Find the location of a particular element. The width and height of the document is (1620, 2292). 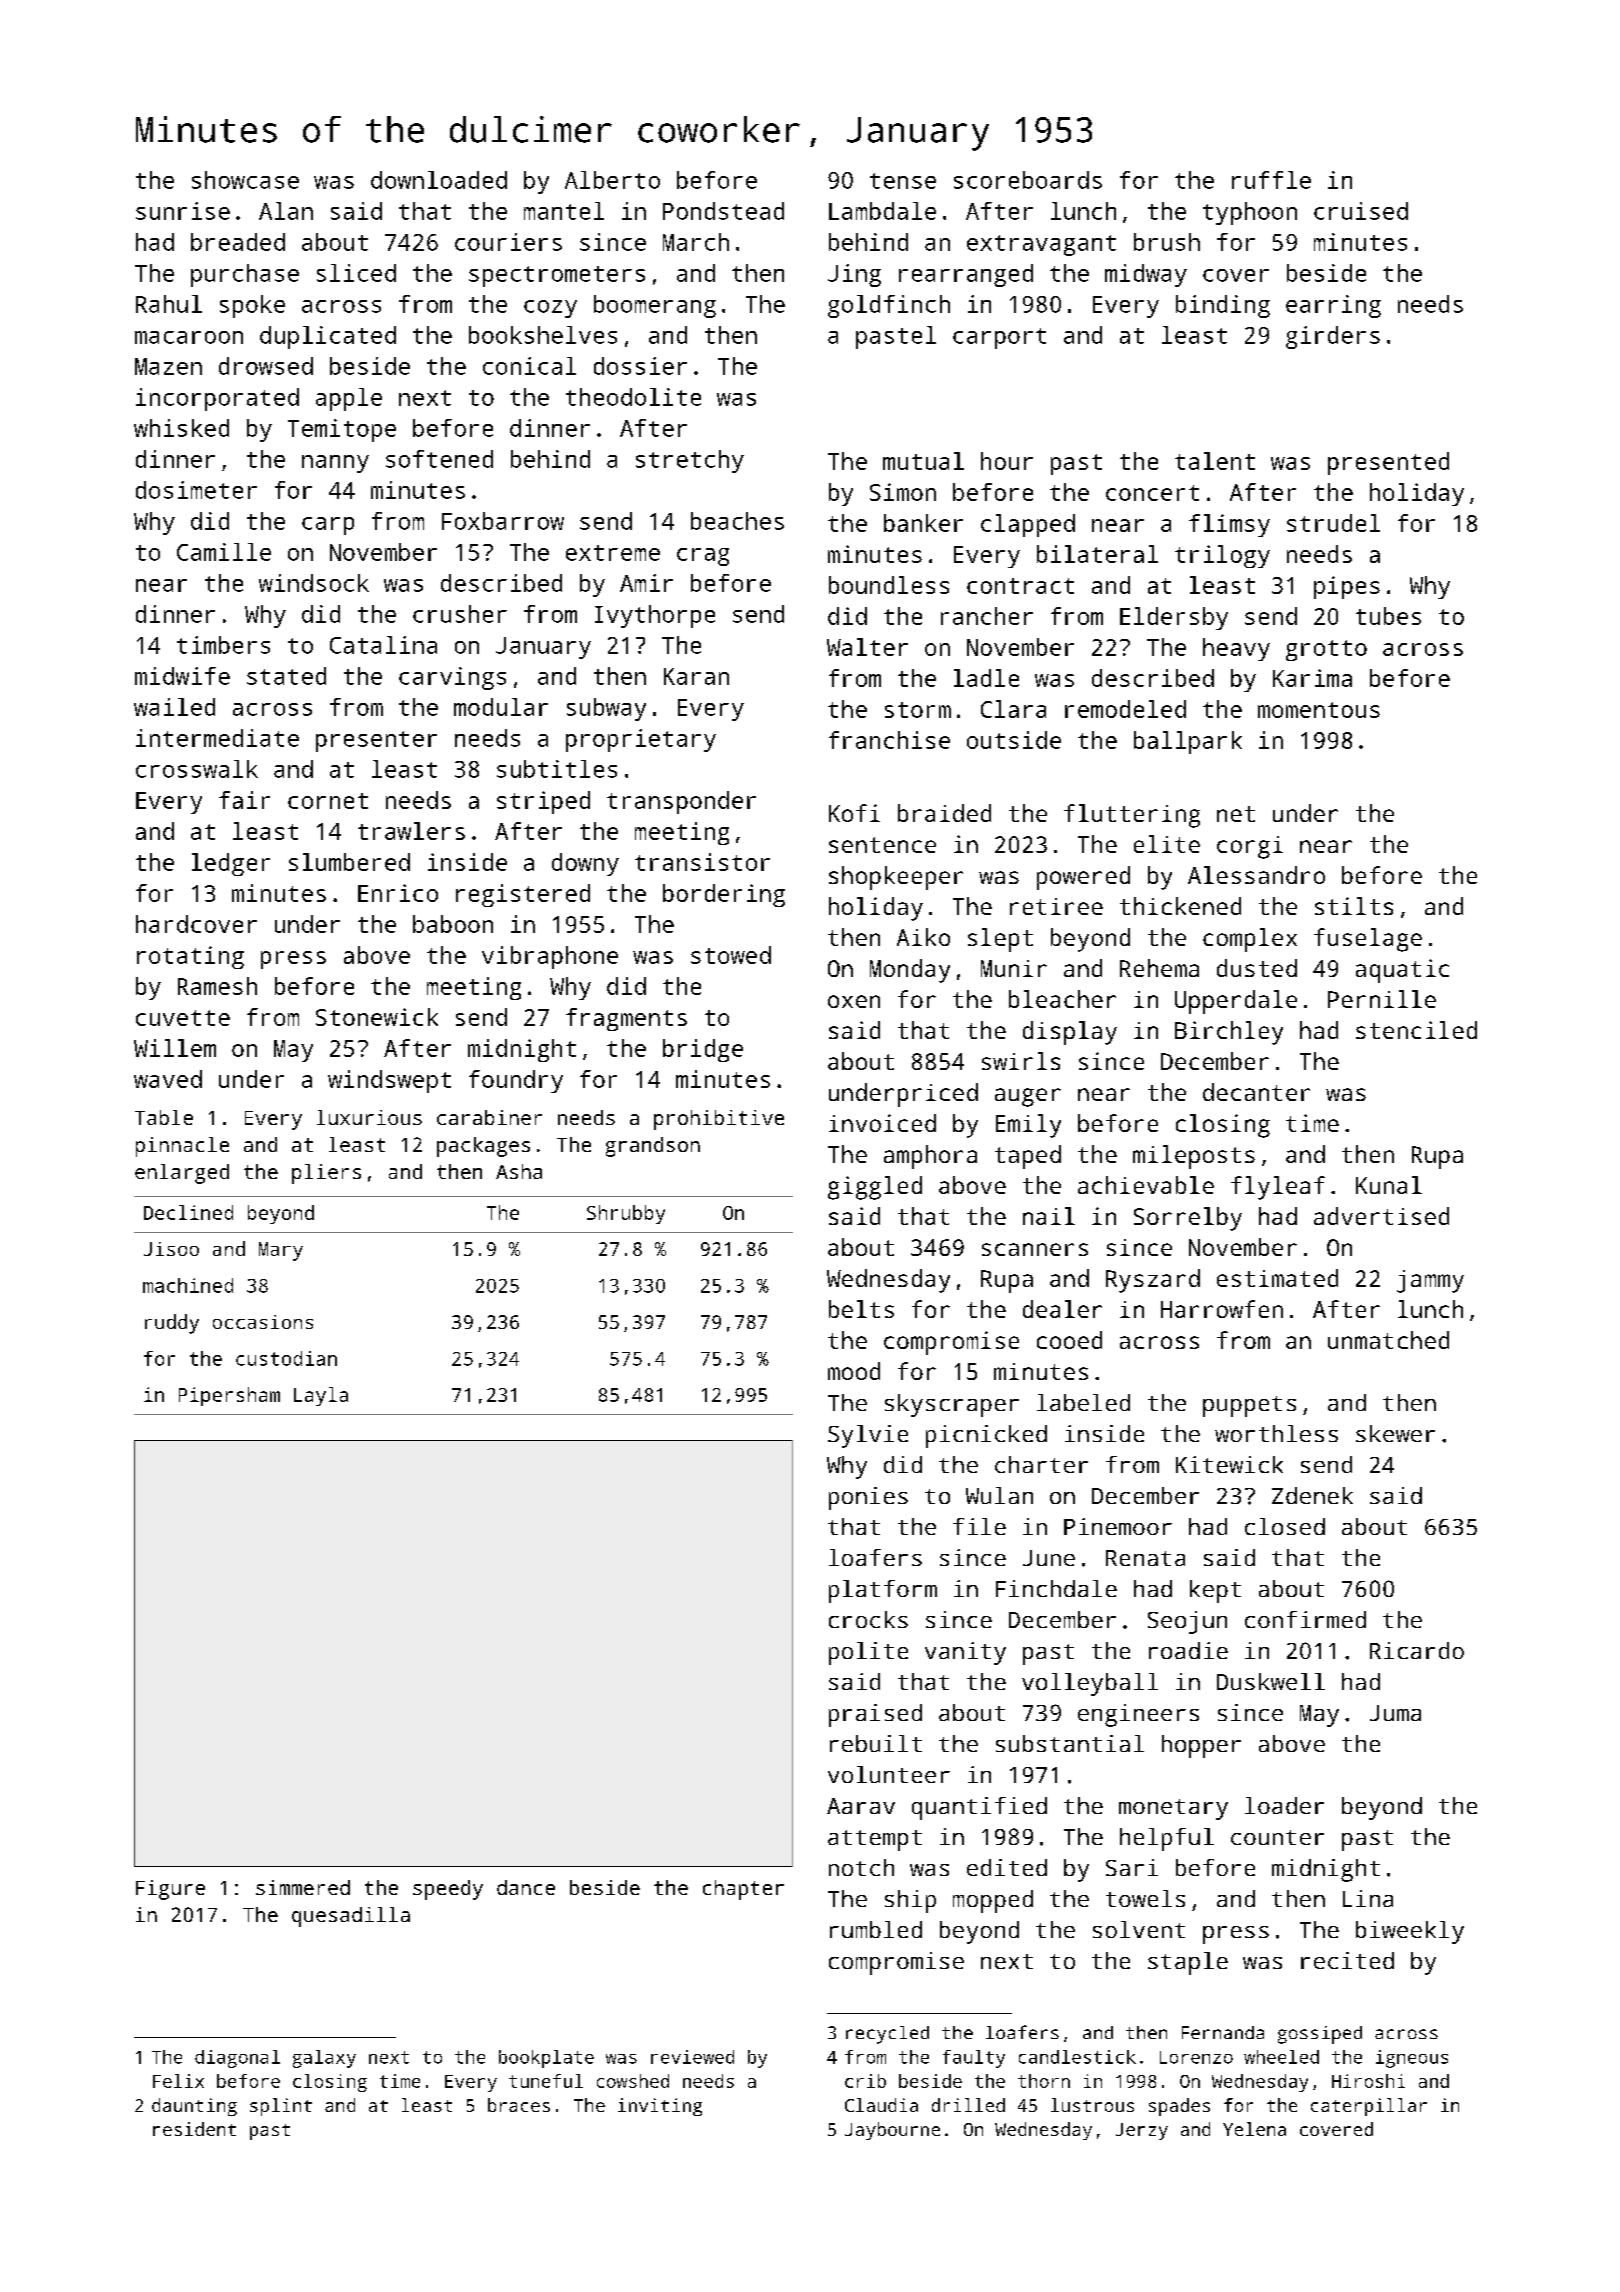

Alberto is located at coordinates (612, 180).
